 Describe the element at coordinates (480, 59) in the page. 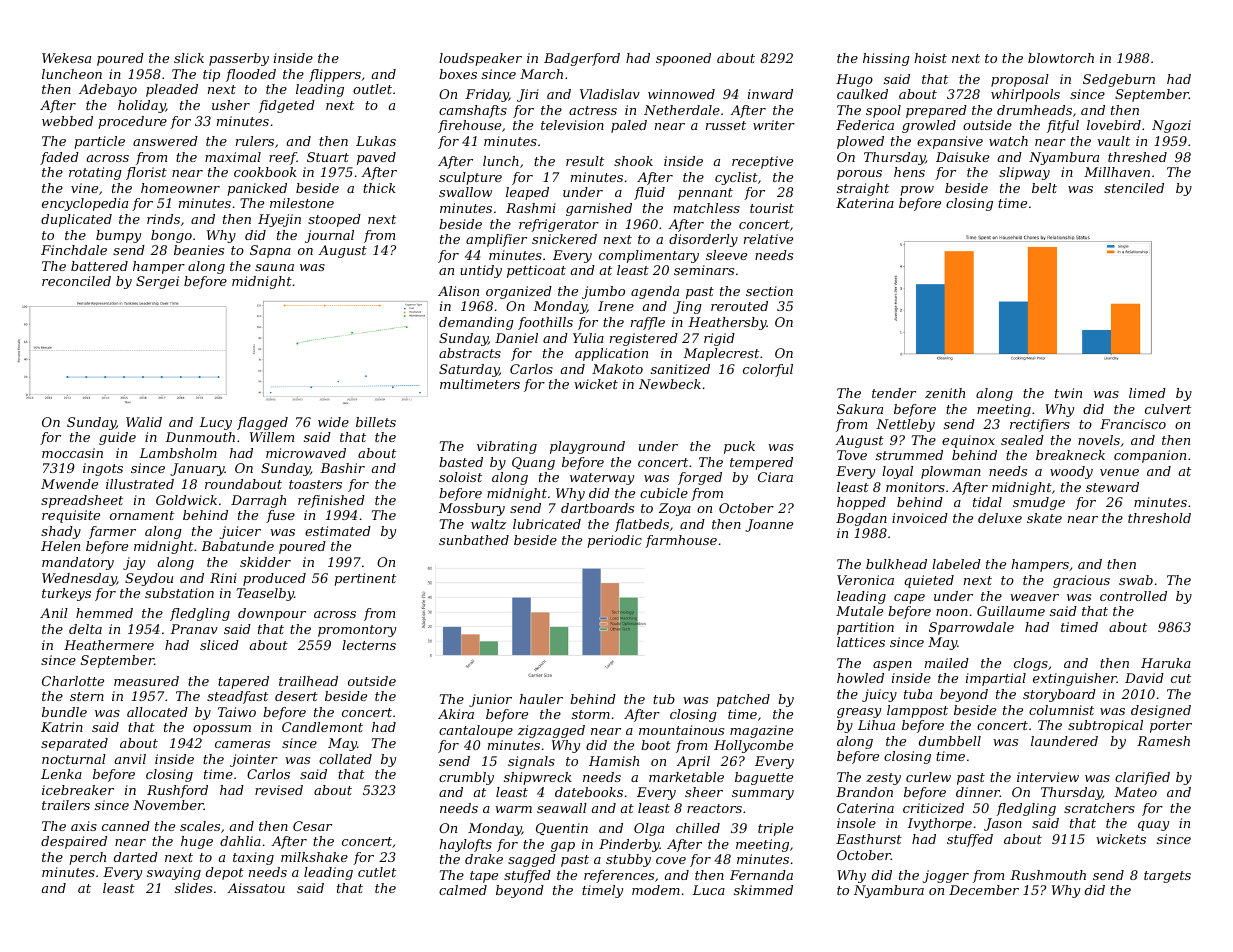

I see `loudspeaker` at that location.
